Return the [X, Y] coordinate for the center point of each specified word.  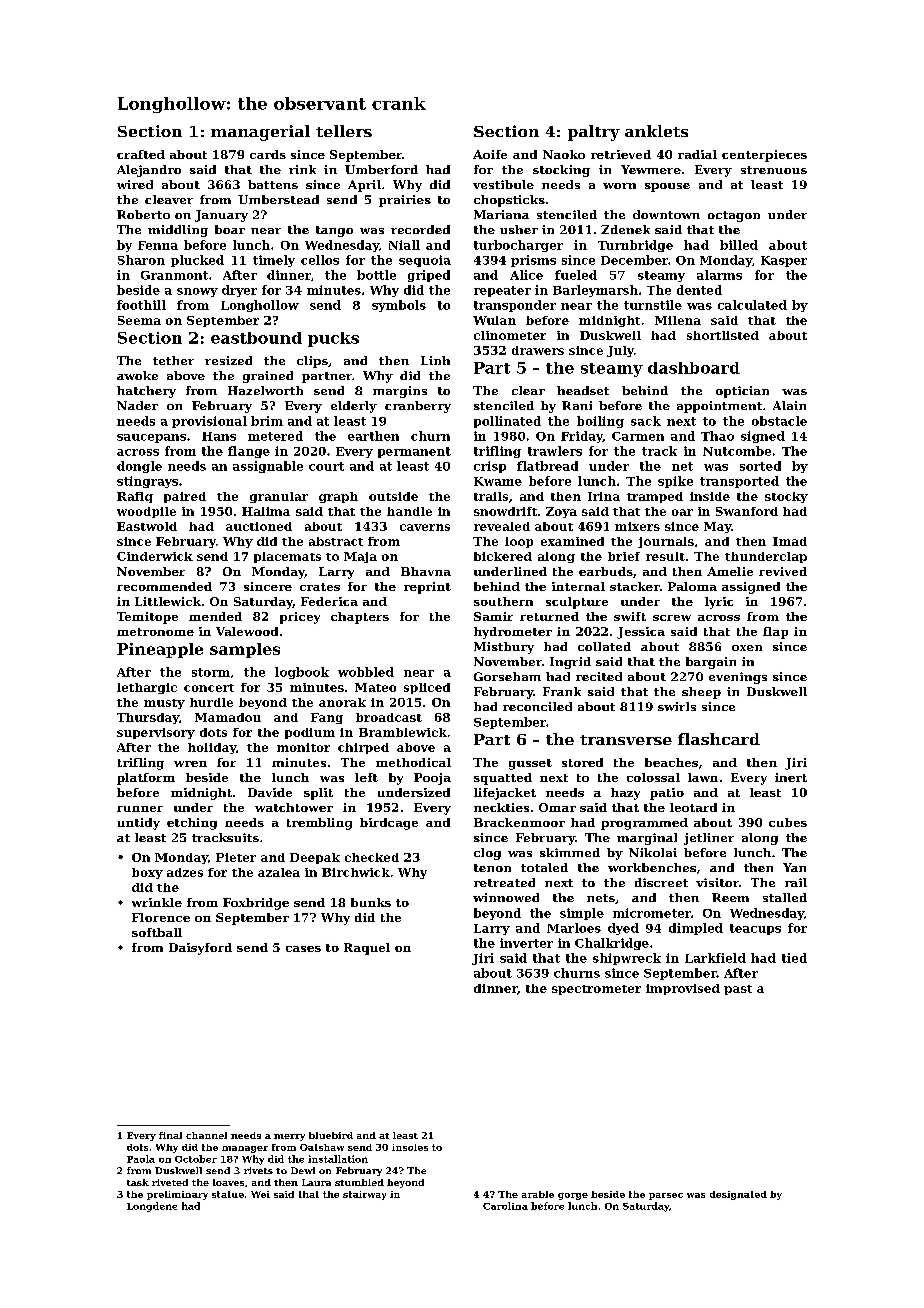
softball [157, 932]
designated [738, 1195]
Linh [435, 360]
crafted [141, 154]
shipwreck [627, 959]
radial [697, 154]
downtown [666, 214]
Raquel [367, 949]
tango [334, 231]
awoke [137, 375]
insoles [410, 1147]
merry [289, 1137]
